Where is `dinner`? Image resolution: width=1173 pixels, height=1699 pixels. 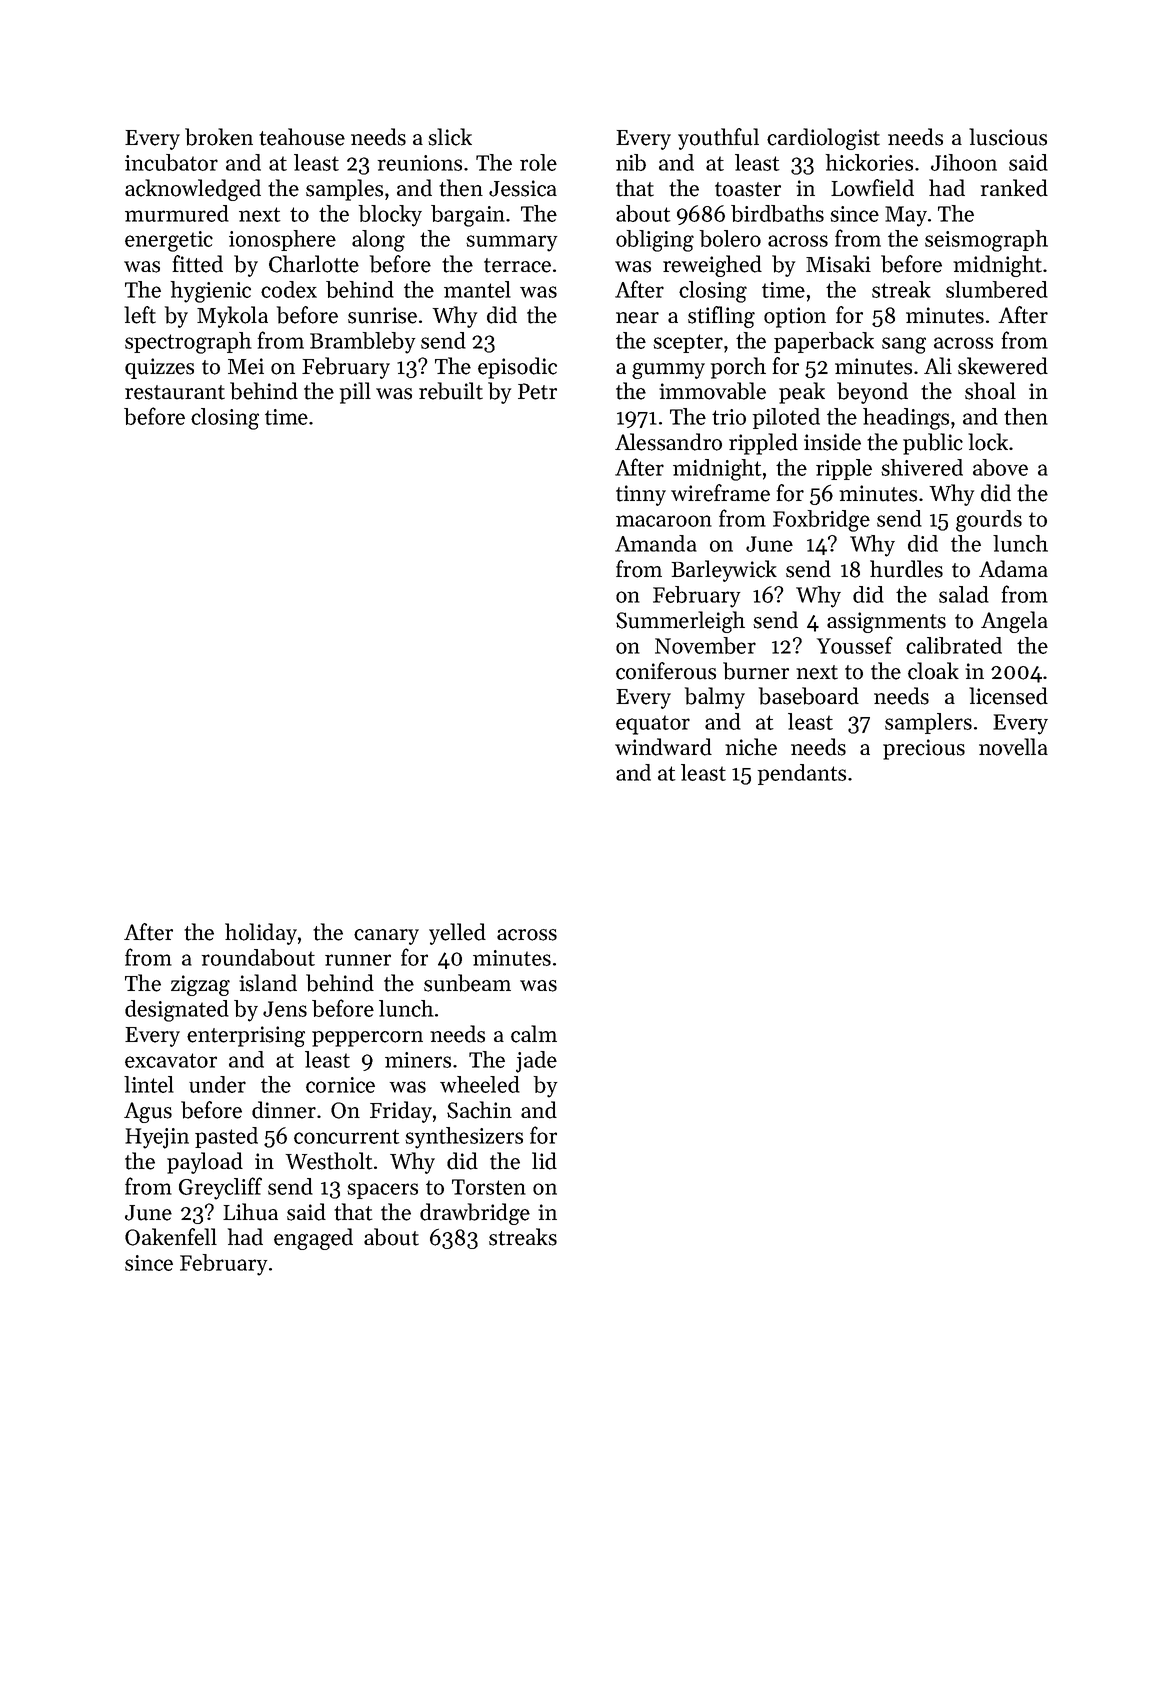
dinner is located at coordinates (284, 1110).
